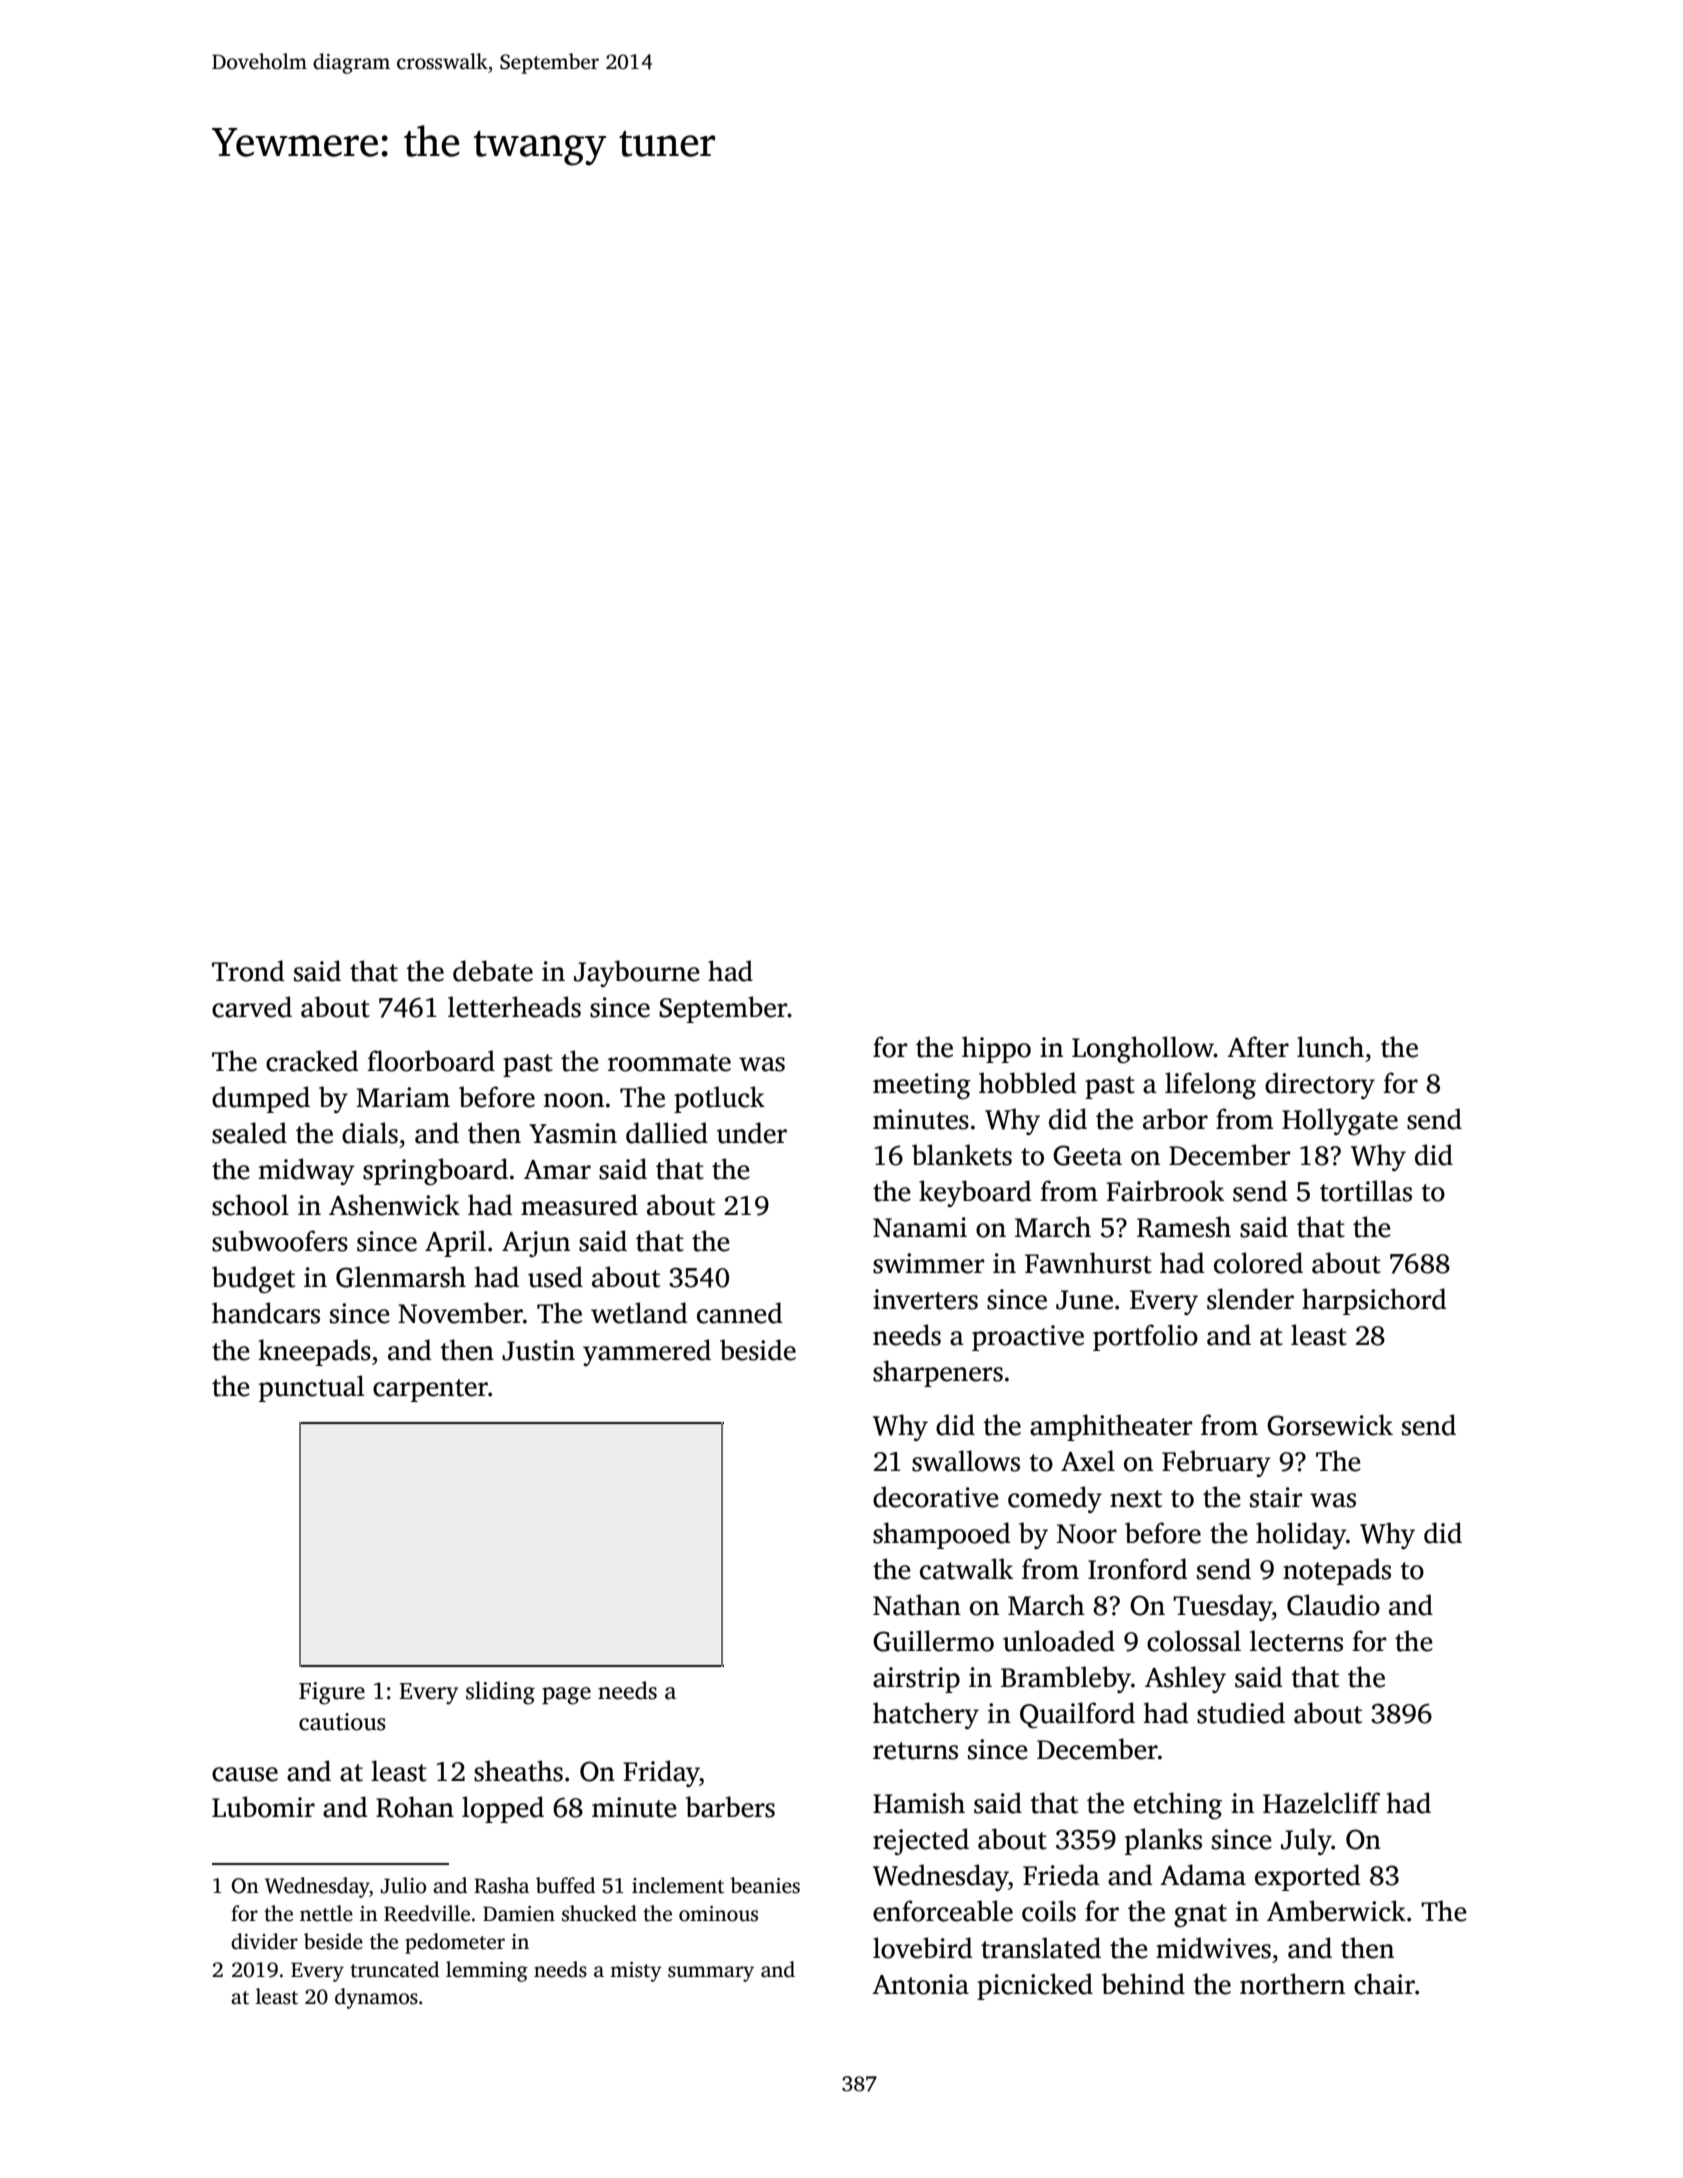 This page has width=1683, height=2178. What do you see at coordinates (1292, 1984) in the page?
I see `northern` at bounding box center [1292, 1984].
